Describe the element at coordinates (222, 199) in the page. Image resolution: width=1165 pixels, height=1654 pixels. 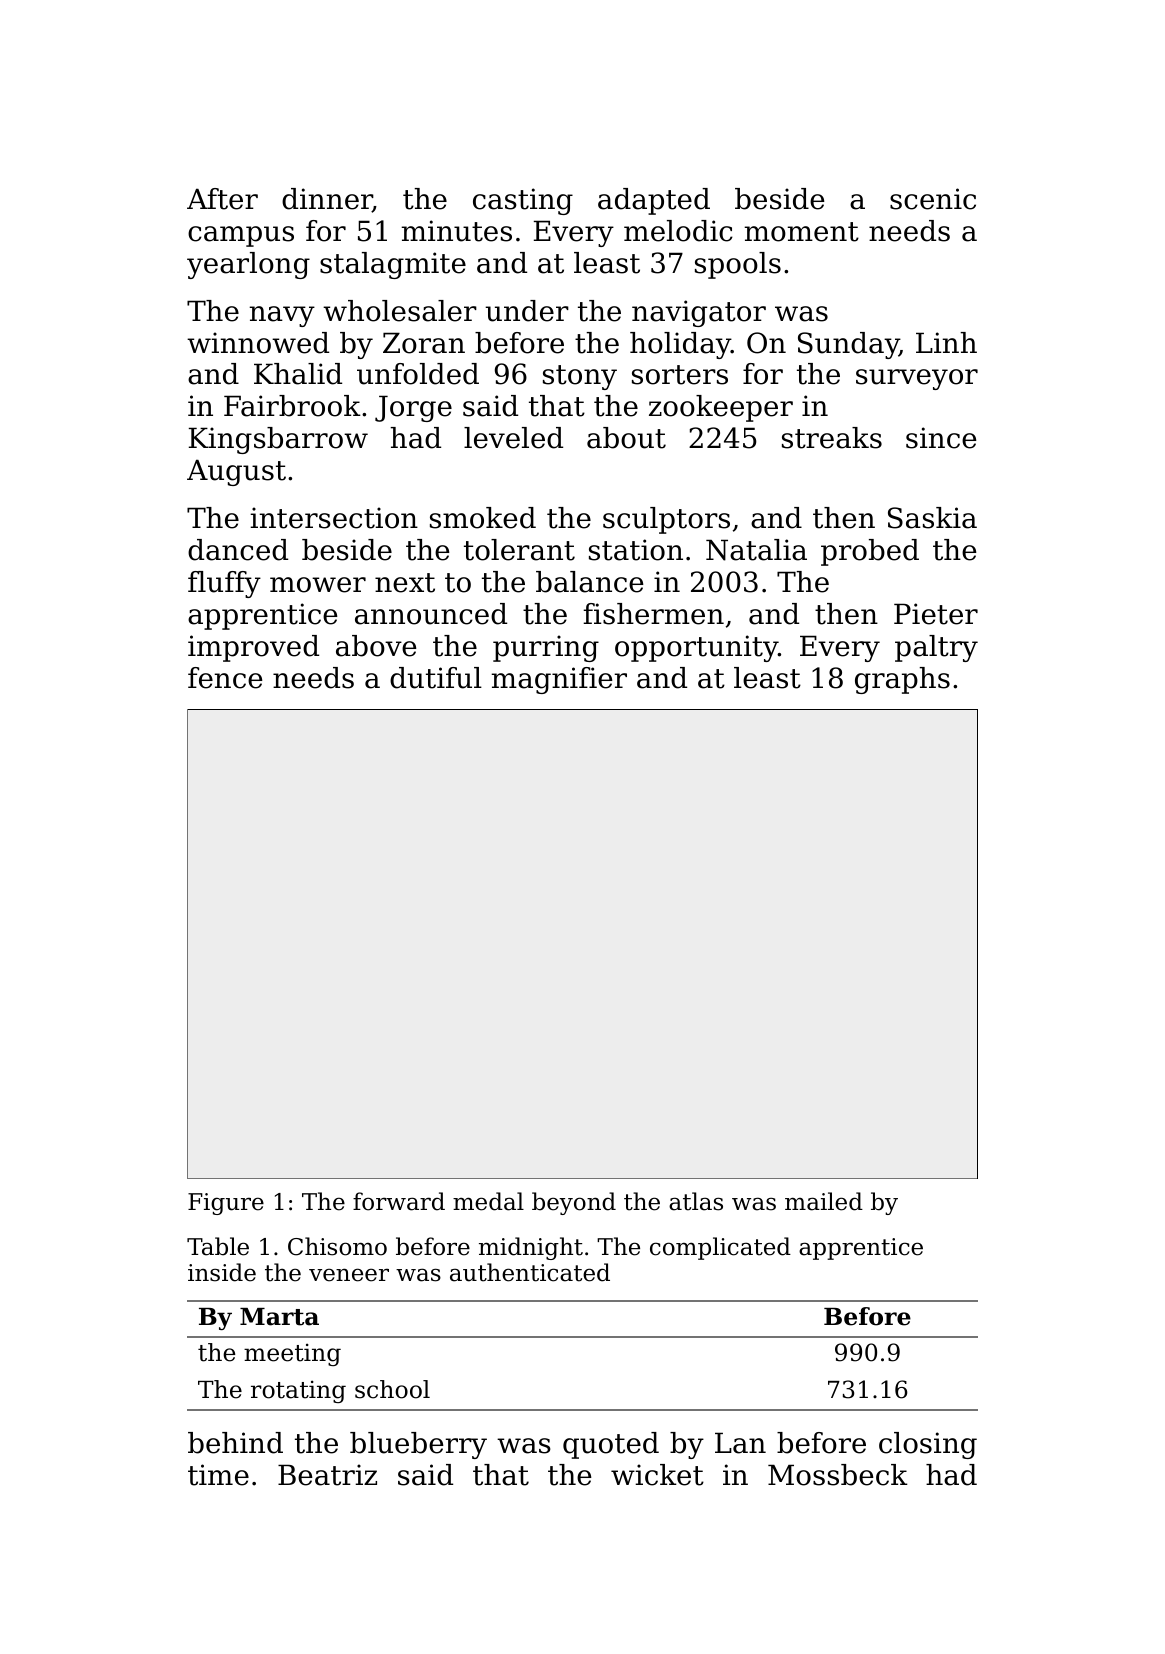
I see `After` at that location.
